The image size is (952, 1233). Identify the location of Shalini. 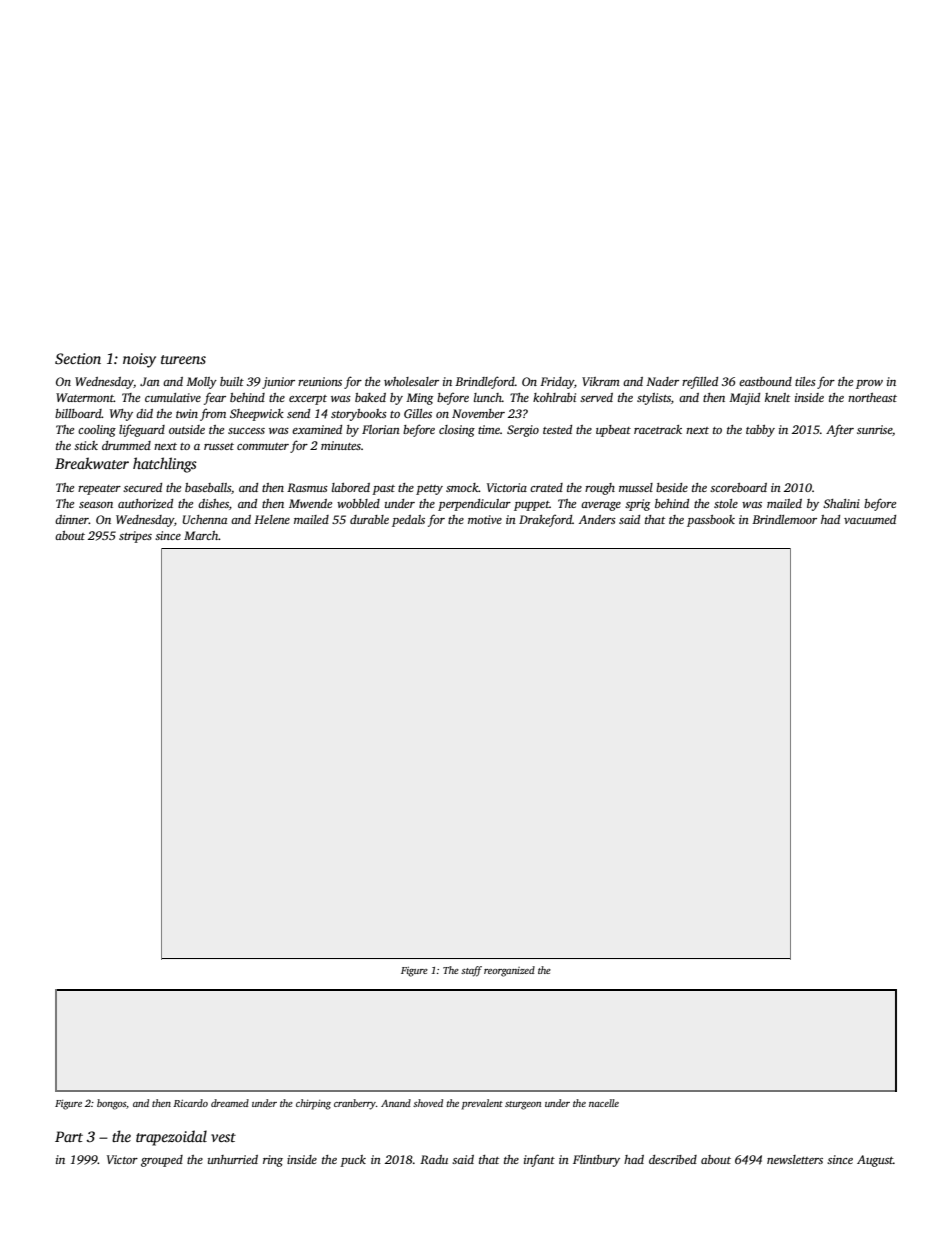
(841, 503).
